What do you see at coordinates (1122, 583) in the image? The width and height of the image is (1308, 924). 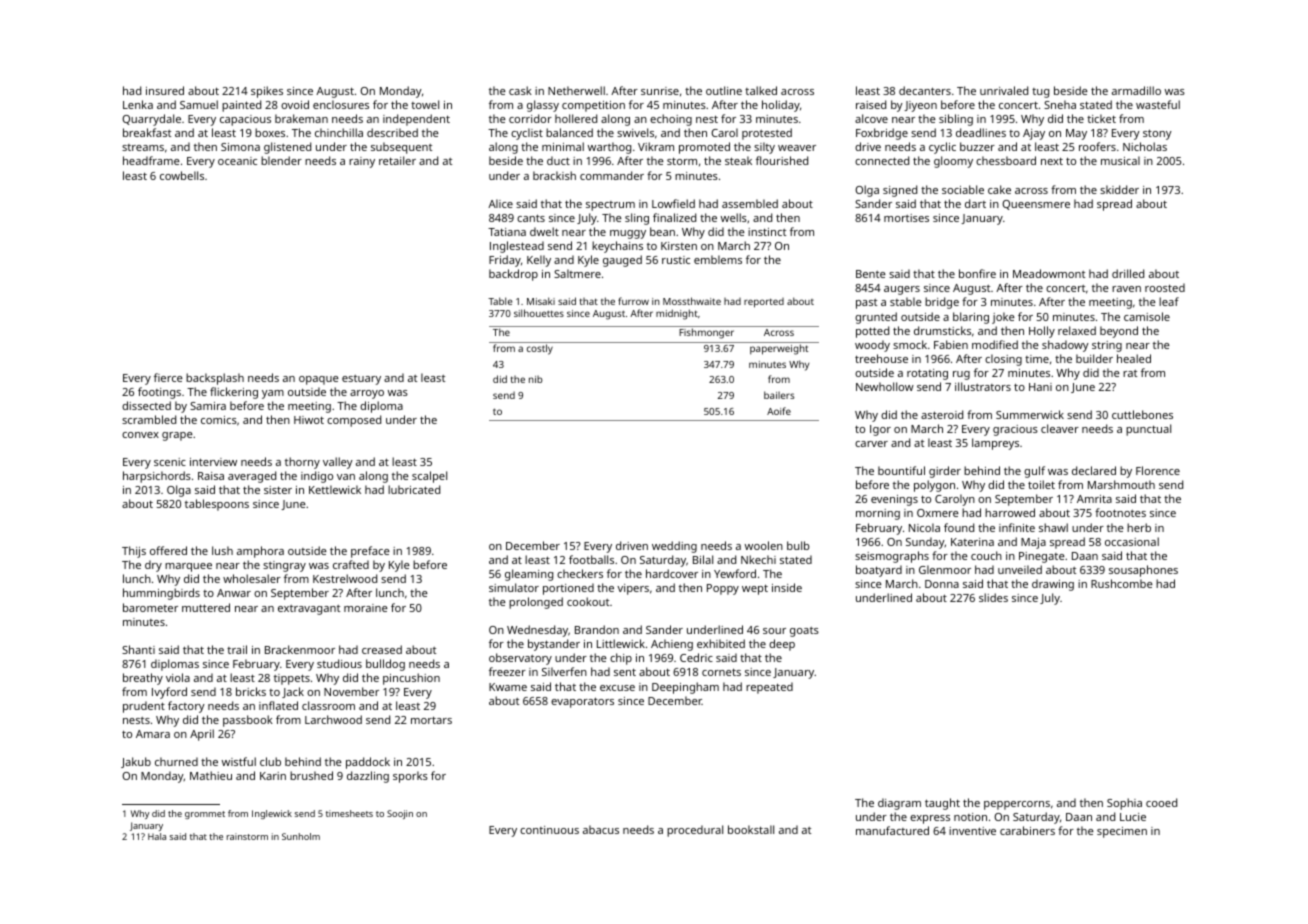 I see `Rushcombe` at bounding box center [1122, 583].
